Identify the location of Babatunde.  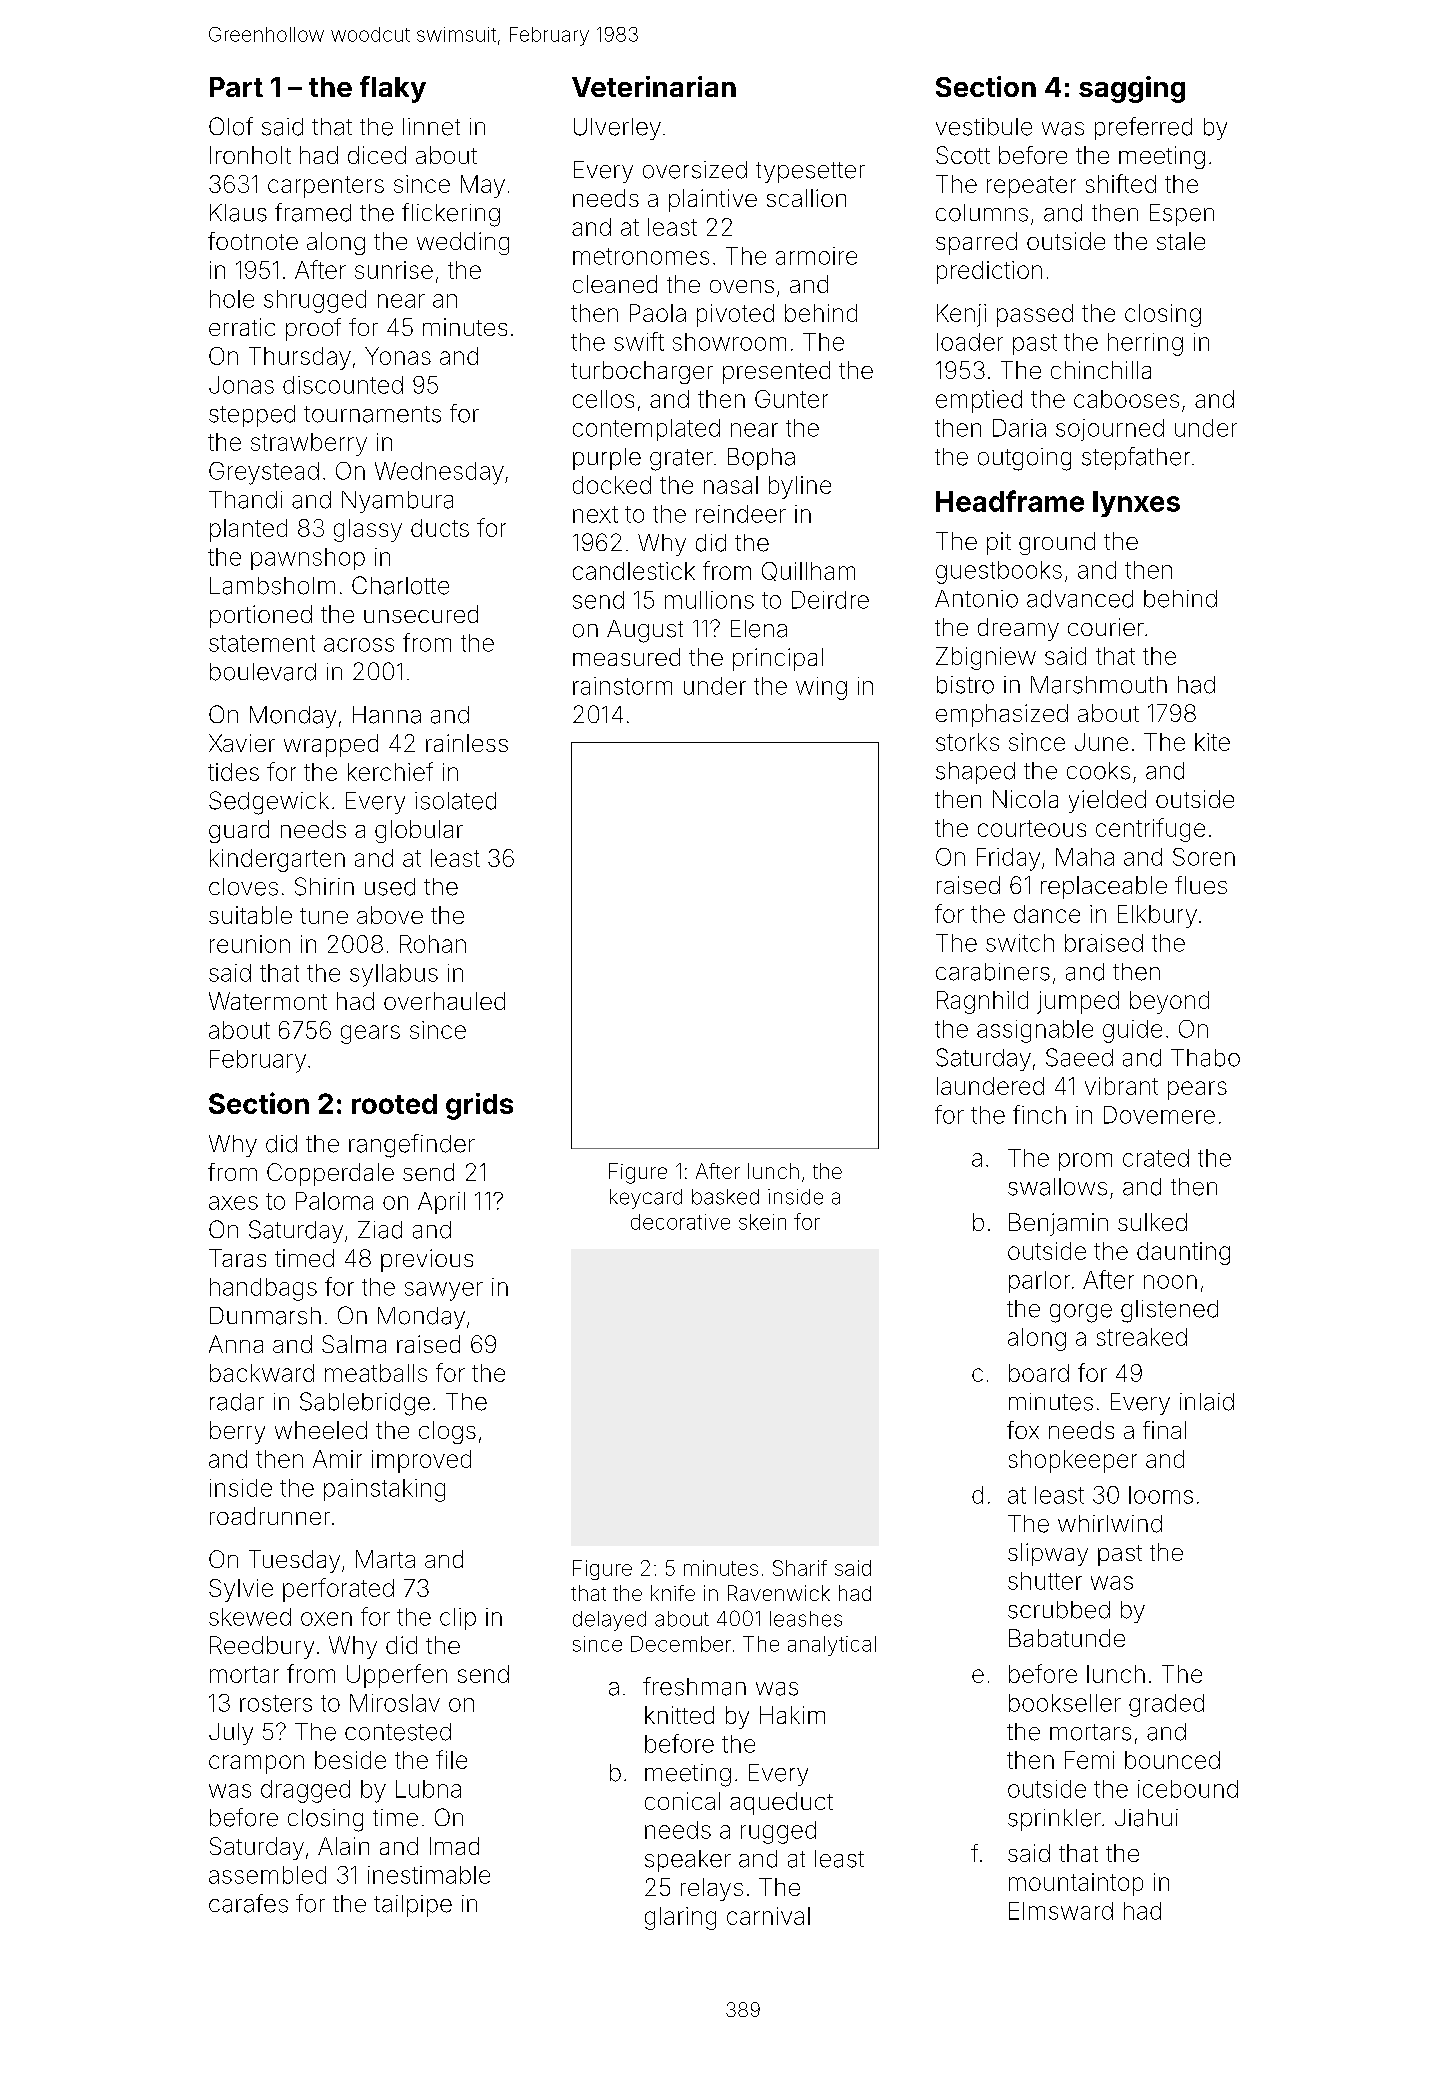
(1067, 1638).
